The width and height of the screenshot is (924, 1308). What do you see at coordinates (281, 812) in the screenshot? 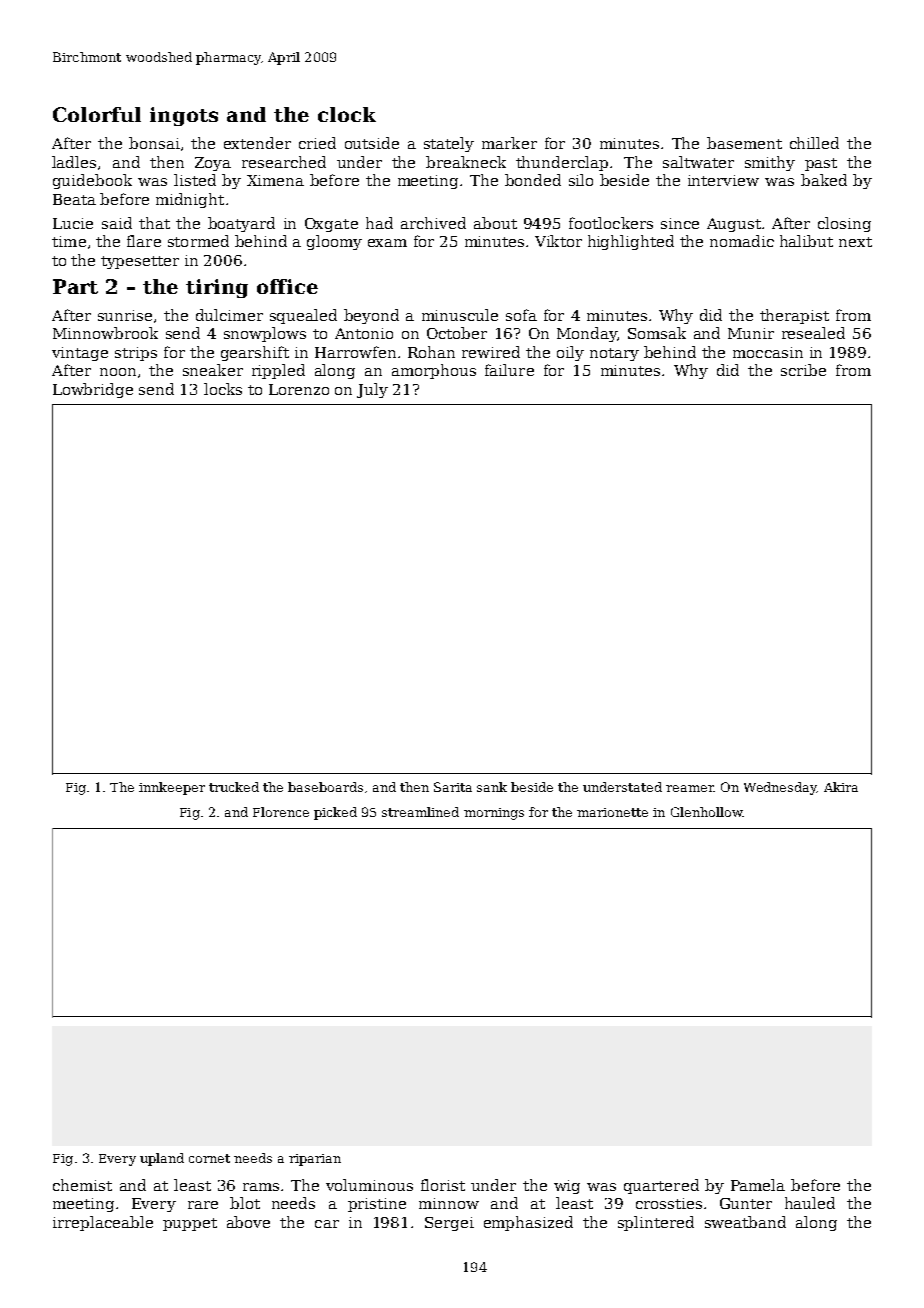
I see `Florence` at bounding box center [281, 812].
